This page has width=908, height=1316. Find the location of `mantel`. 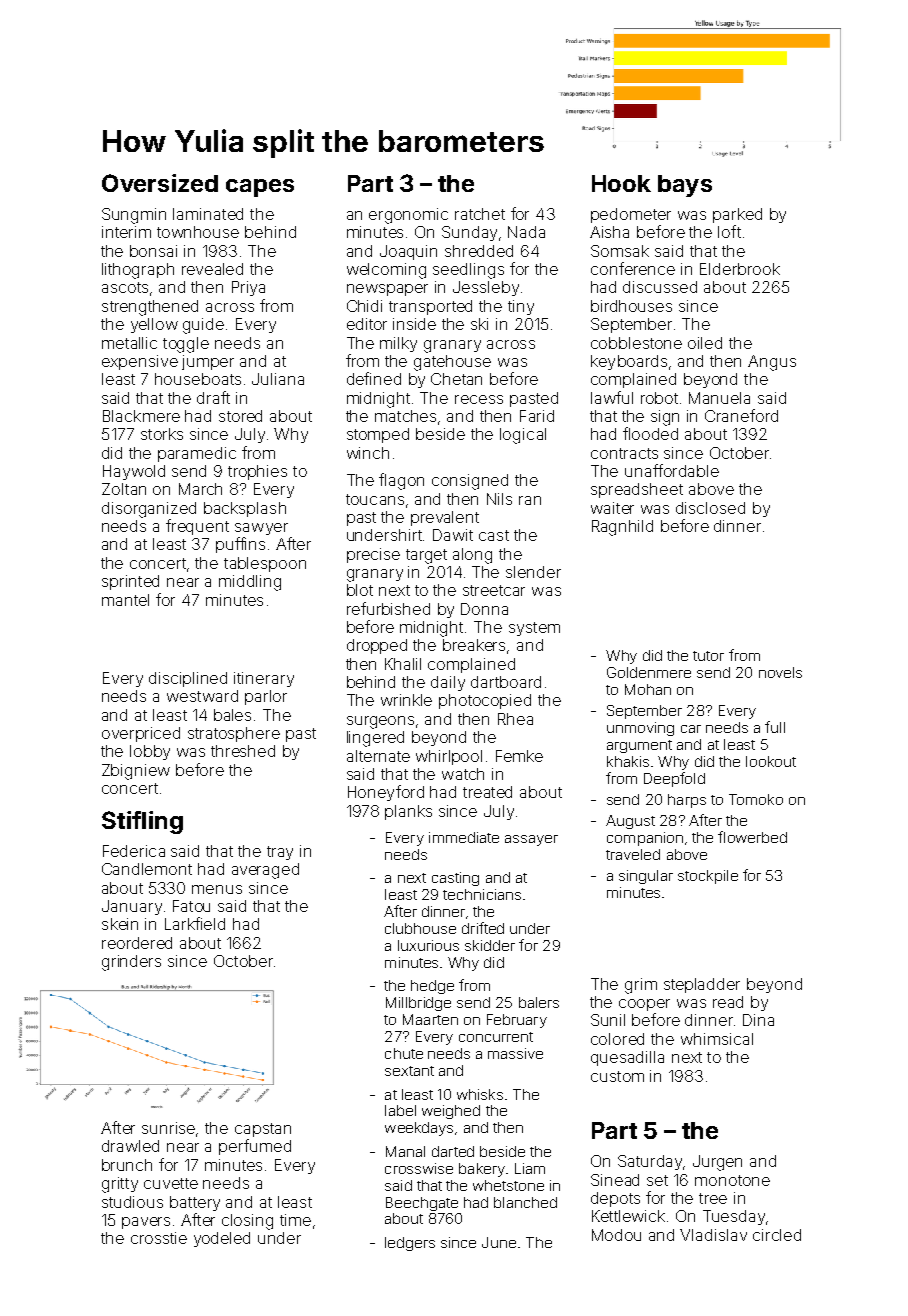

mantel is located at coordinates (125, 600).
